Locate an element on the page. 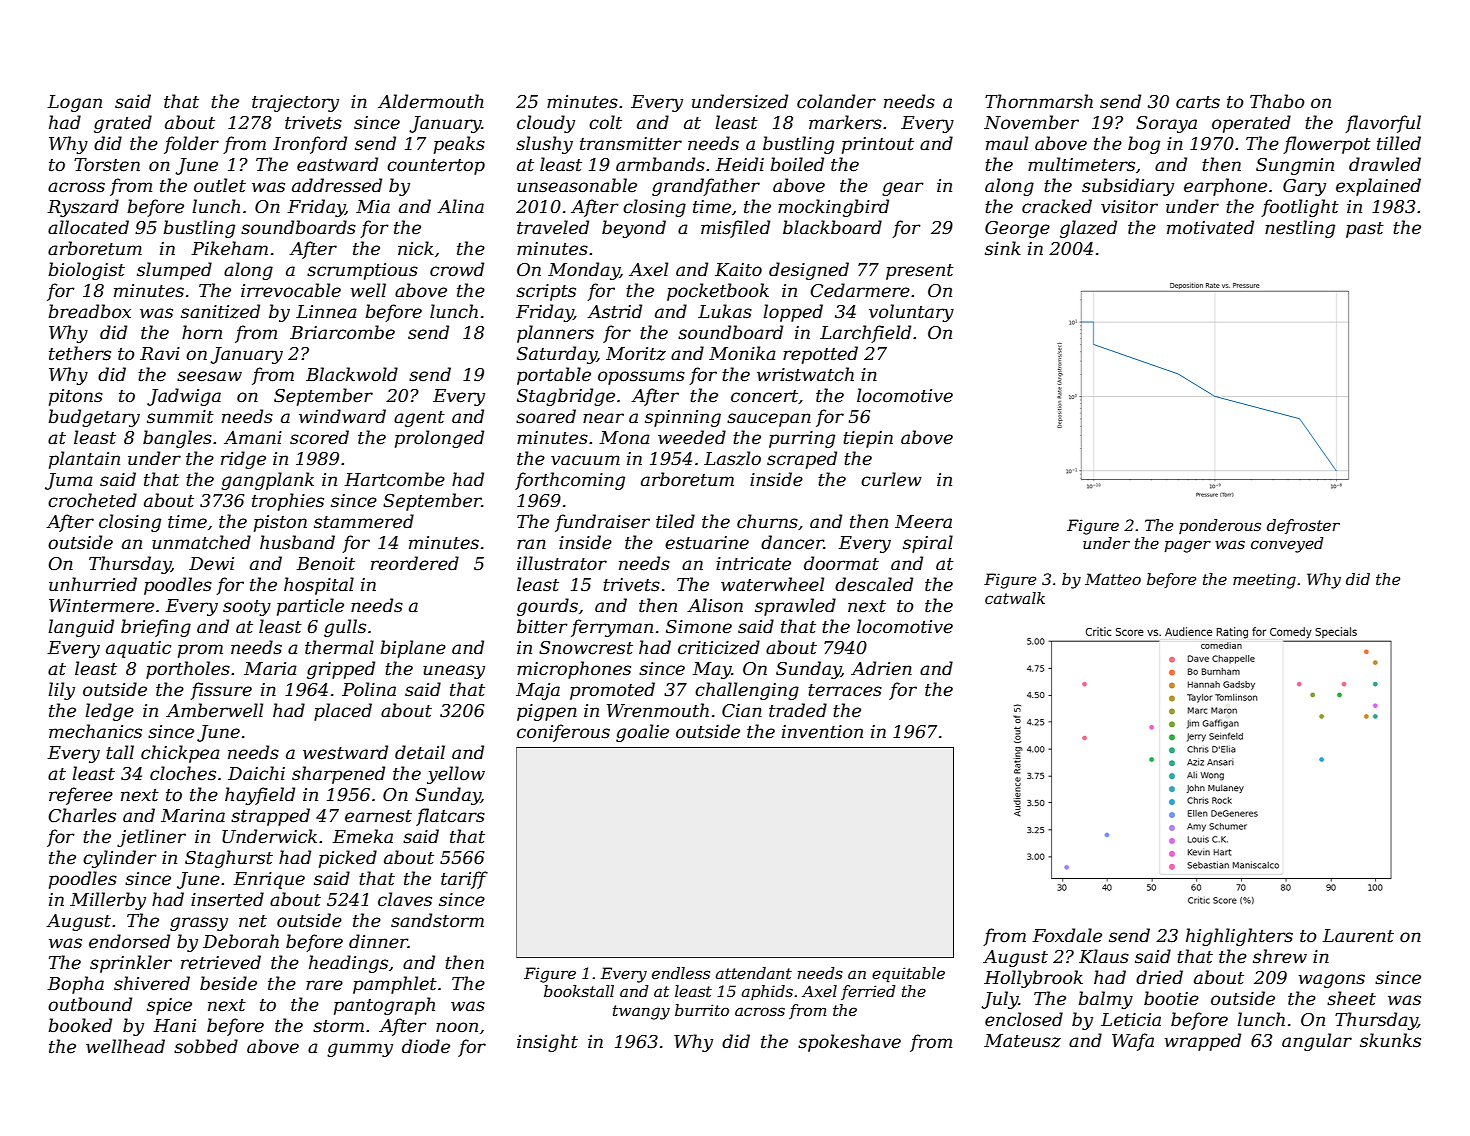  Laurent is located at coordinates (1358, 936).
